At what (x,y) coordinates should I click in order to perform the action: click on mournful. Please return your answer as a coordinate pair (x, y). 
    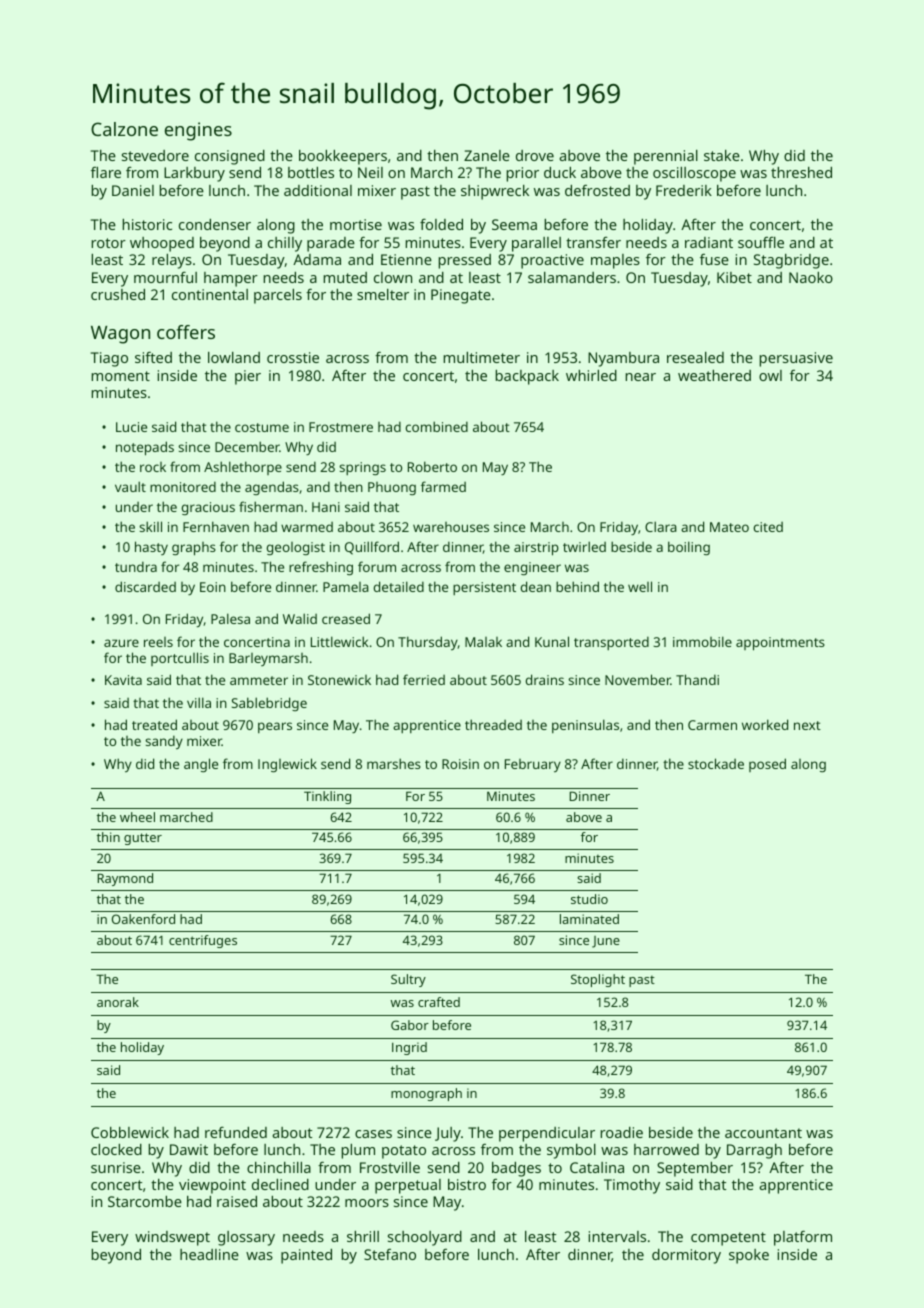
    Looking at the image, I should click on (165, 277).
